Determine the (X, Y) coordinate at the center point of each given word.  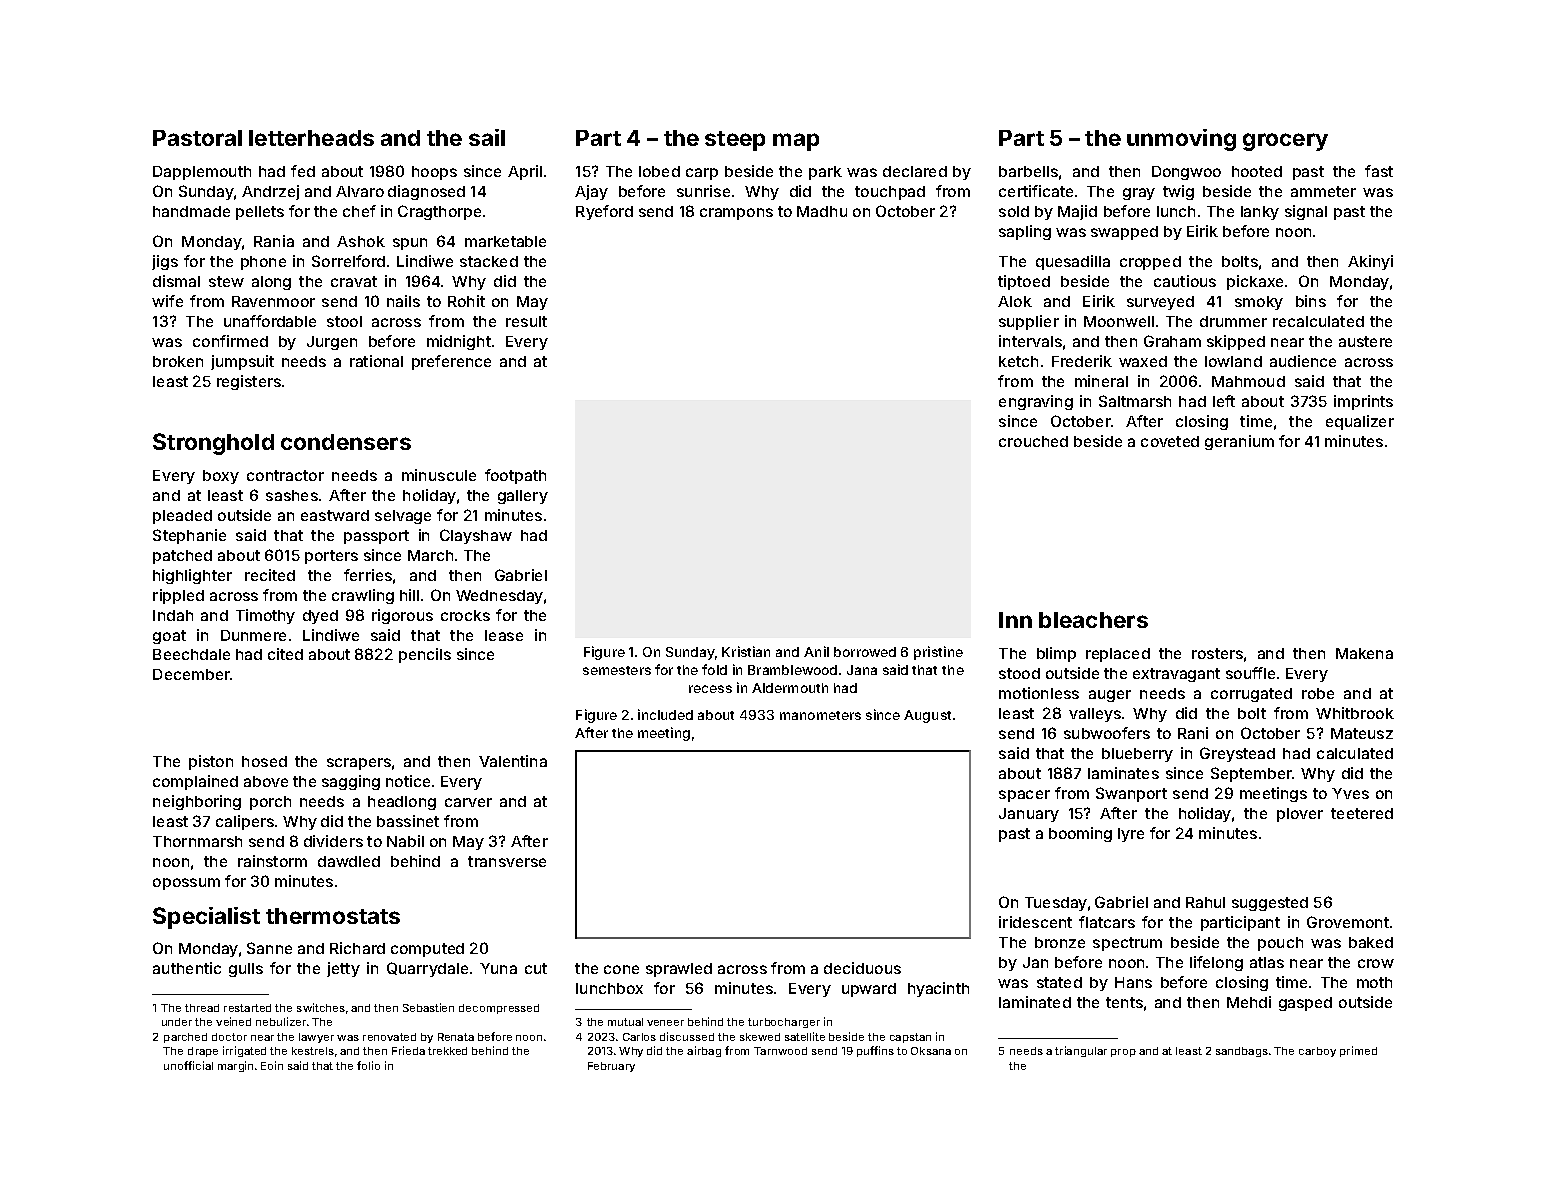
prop (1123, 1053)
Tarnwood (780, 1051)
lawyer (316, 1038)
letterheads (311, 138)
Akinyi (1370, 262)
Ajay (591, 192)
